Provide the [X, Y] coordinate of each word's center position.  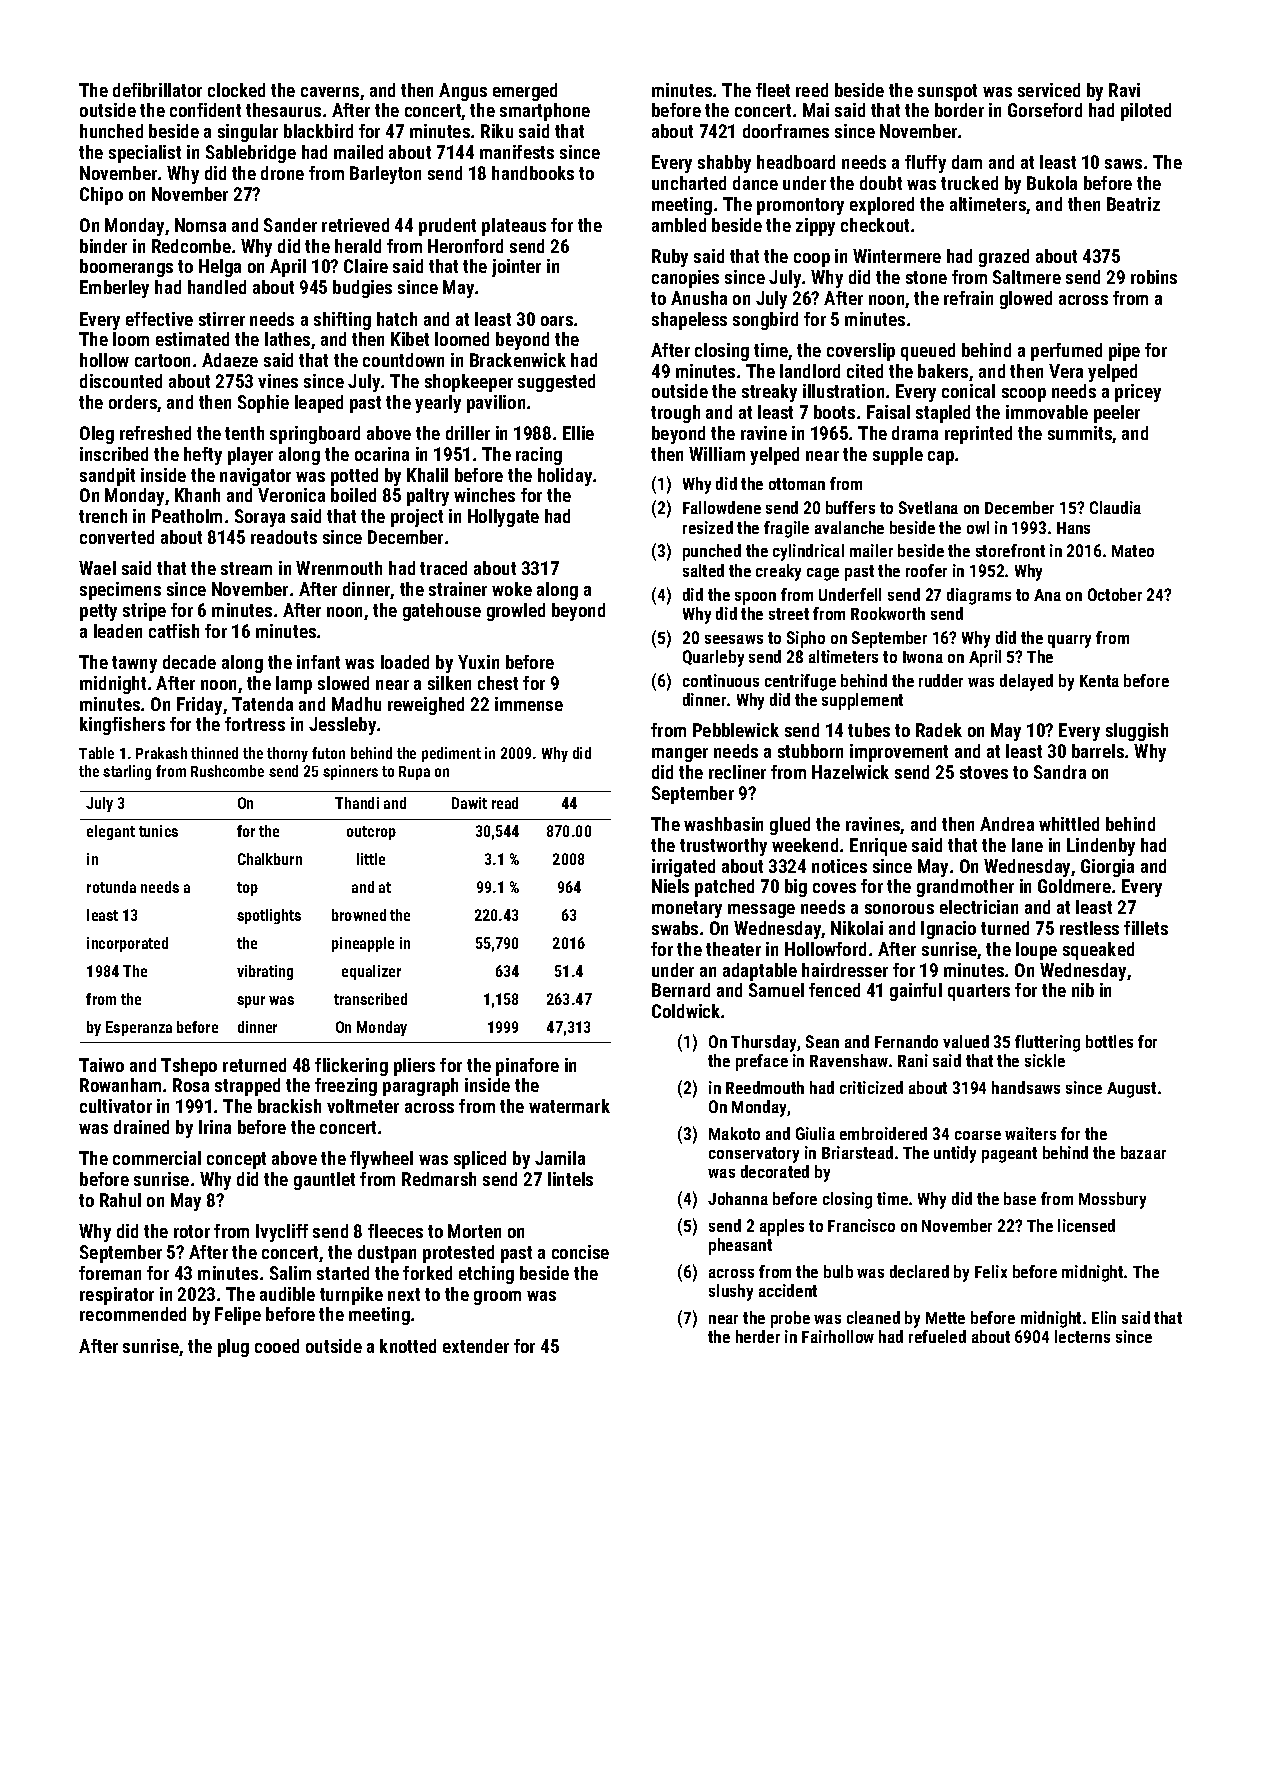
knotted [408, 1346]
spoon [755, 598]
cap [941, 458]
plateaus [514, 227]
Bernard [681, 990]
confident [205, 110]
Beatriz [1133, 204]
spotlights [269, 916]
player [250, 456]
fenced [834, 990]
